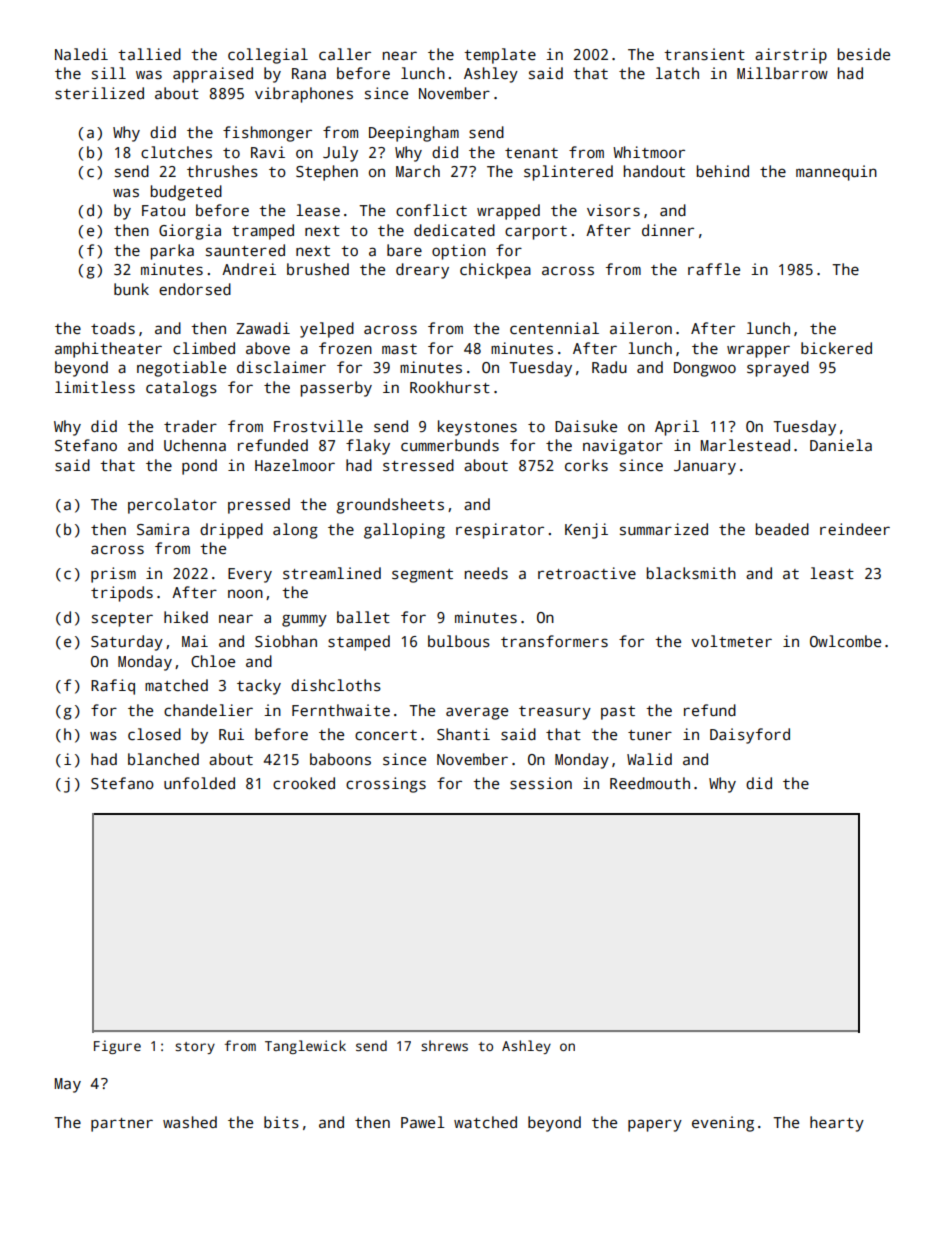 The height and width of the screenshot is (1233, 952). What do you see at coordinates (500, 56) in the screenshot?
I see `template` at bounding box center [500, 56].
